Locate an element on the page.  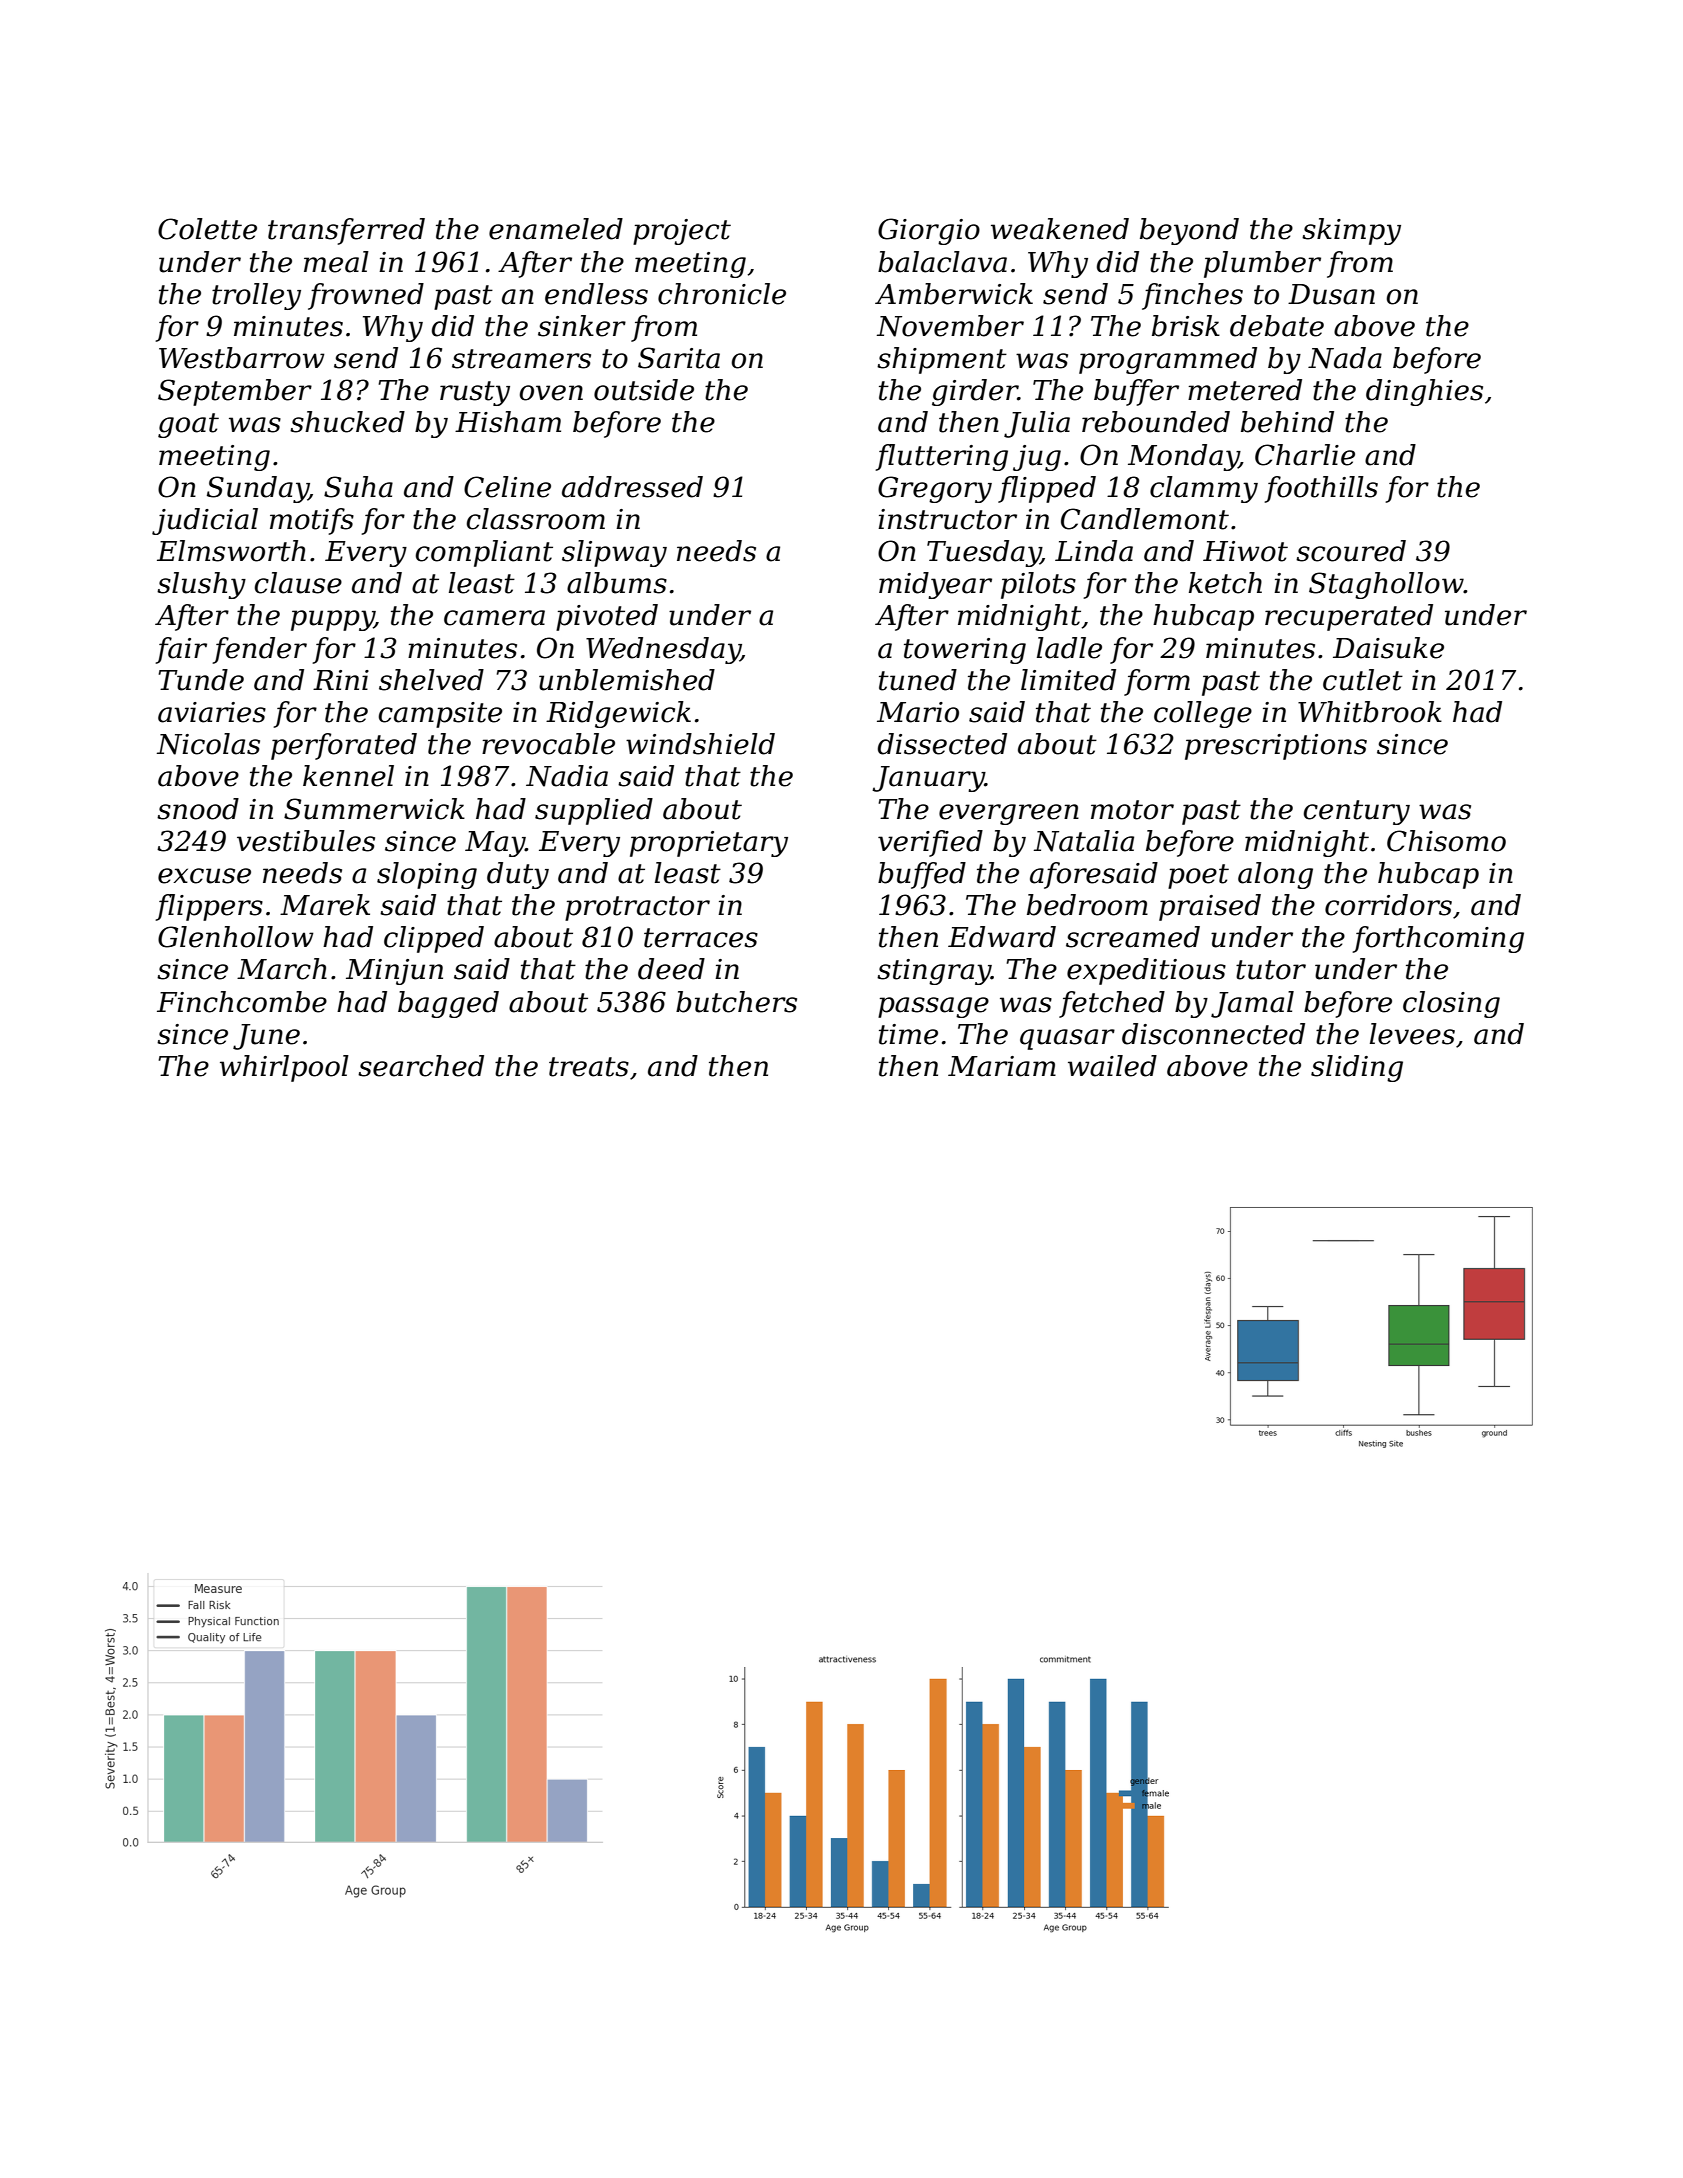
Westbarrow is located at coordinates (242, 358).
